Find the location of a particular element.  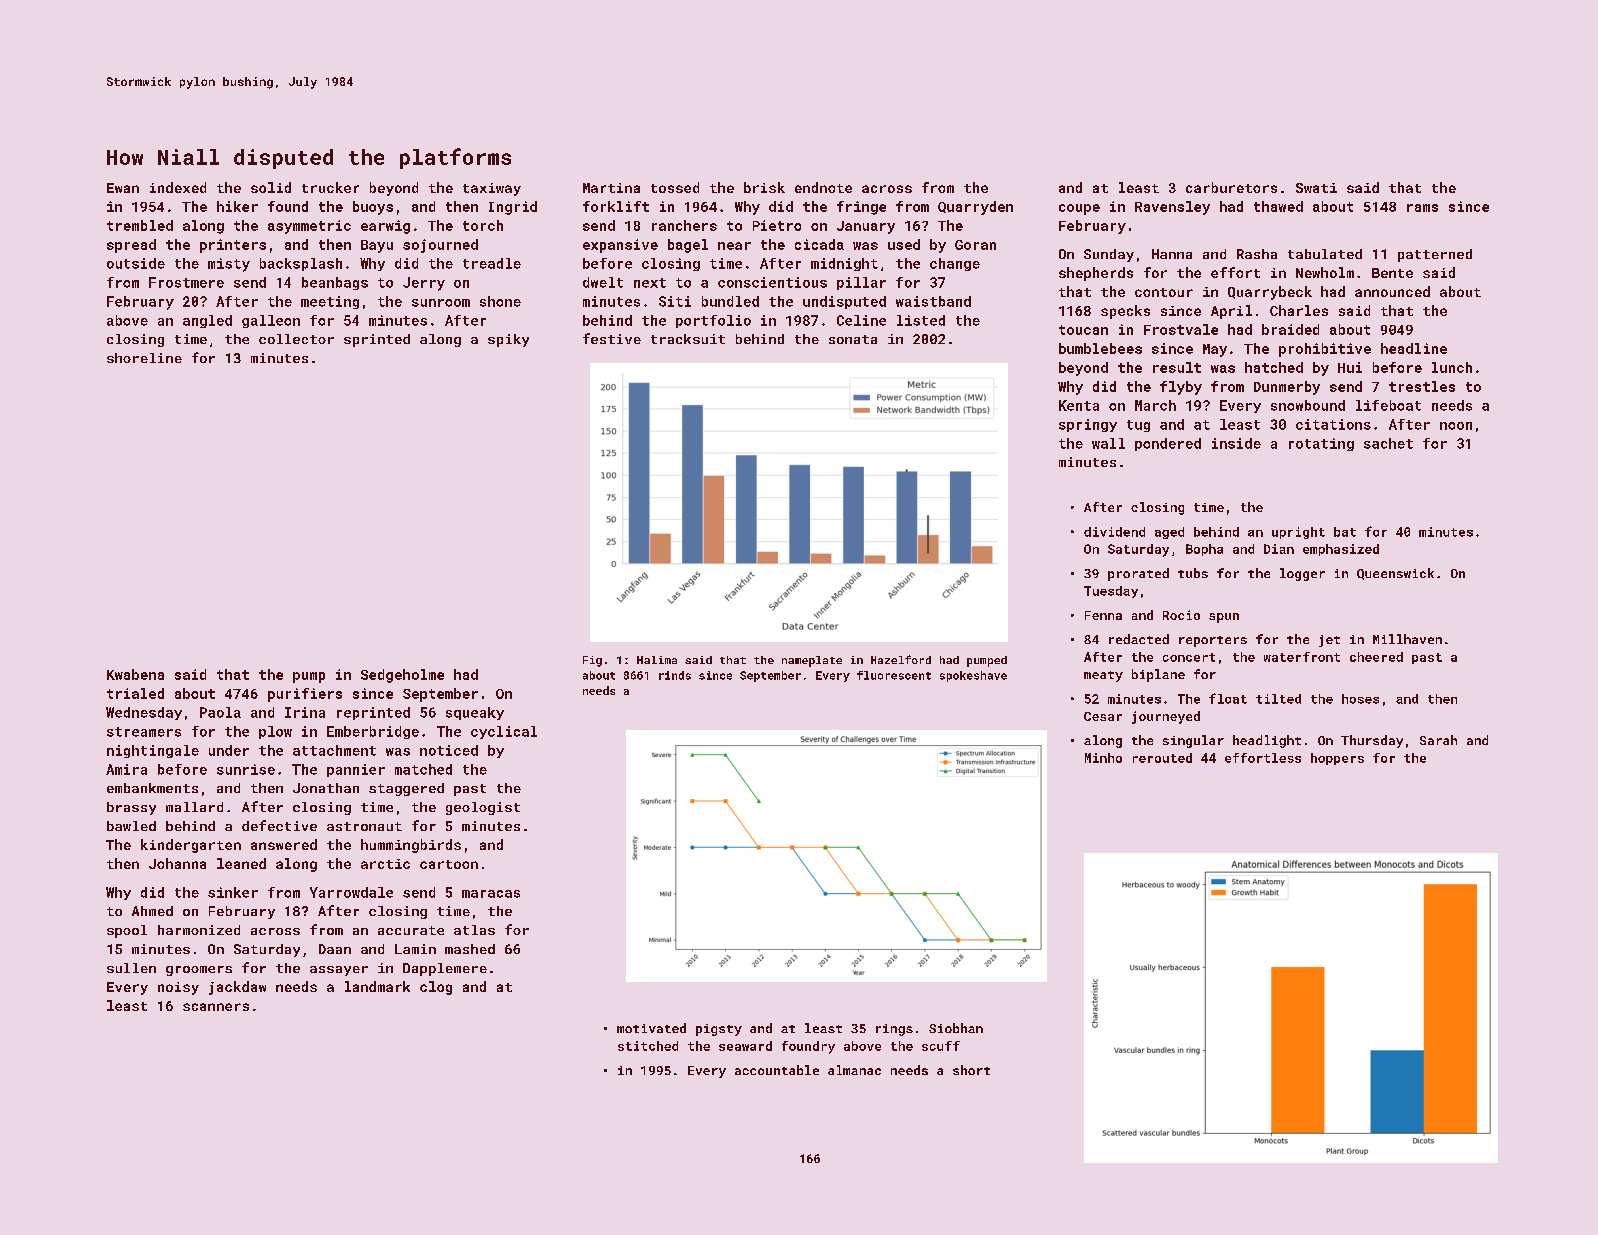

scanners is located at coordinates (216, 1007).
